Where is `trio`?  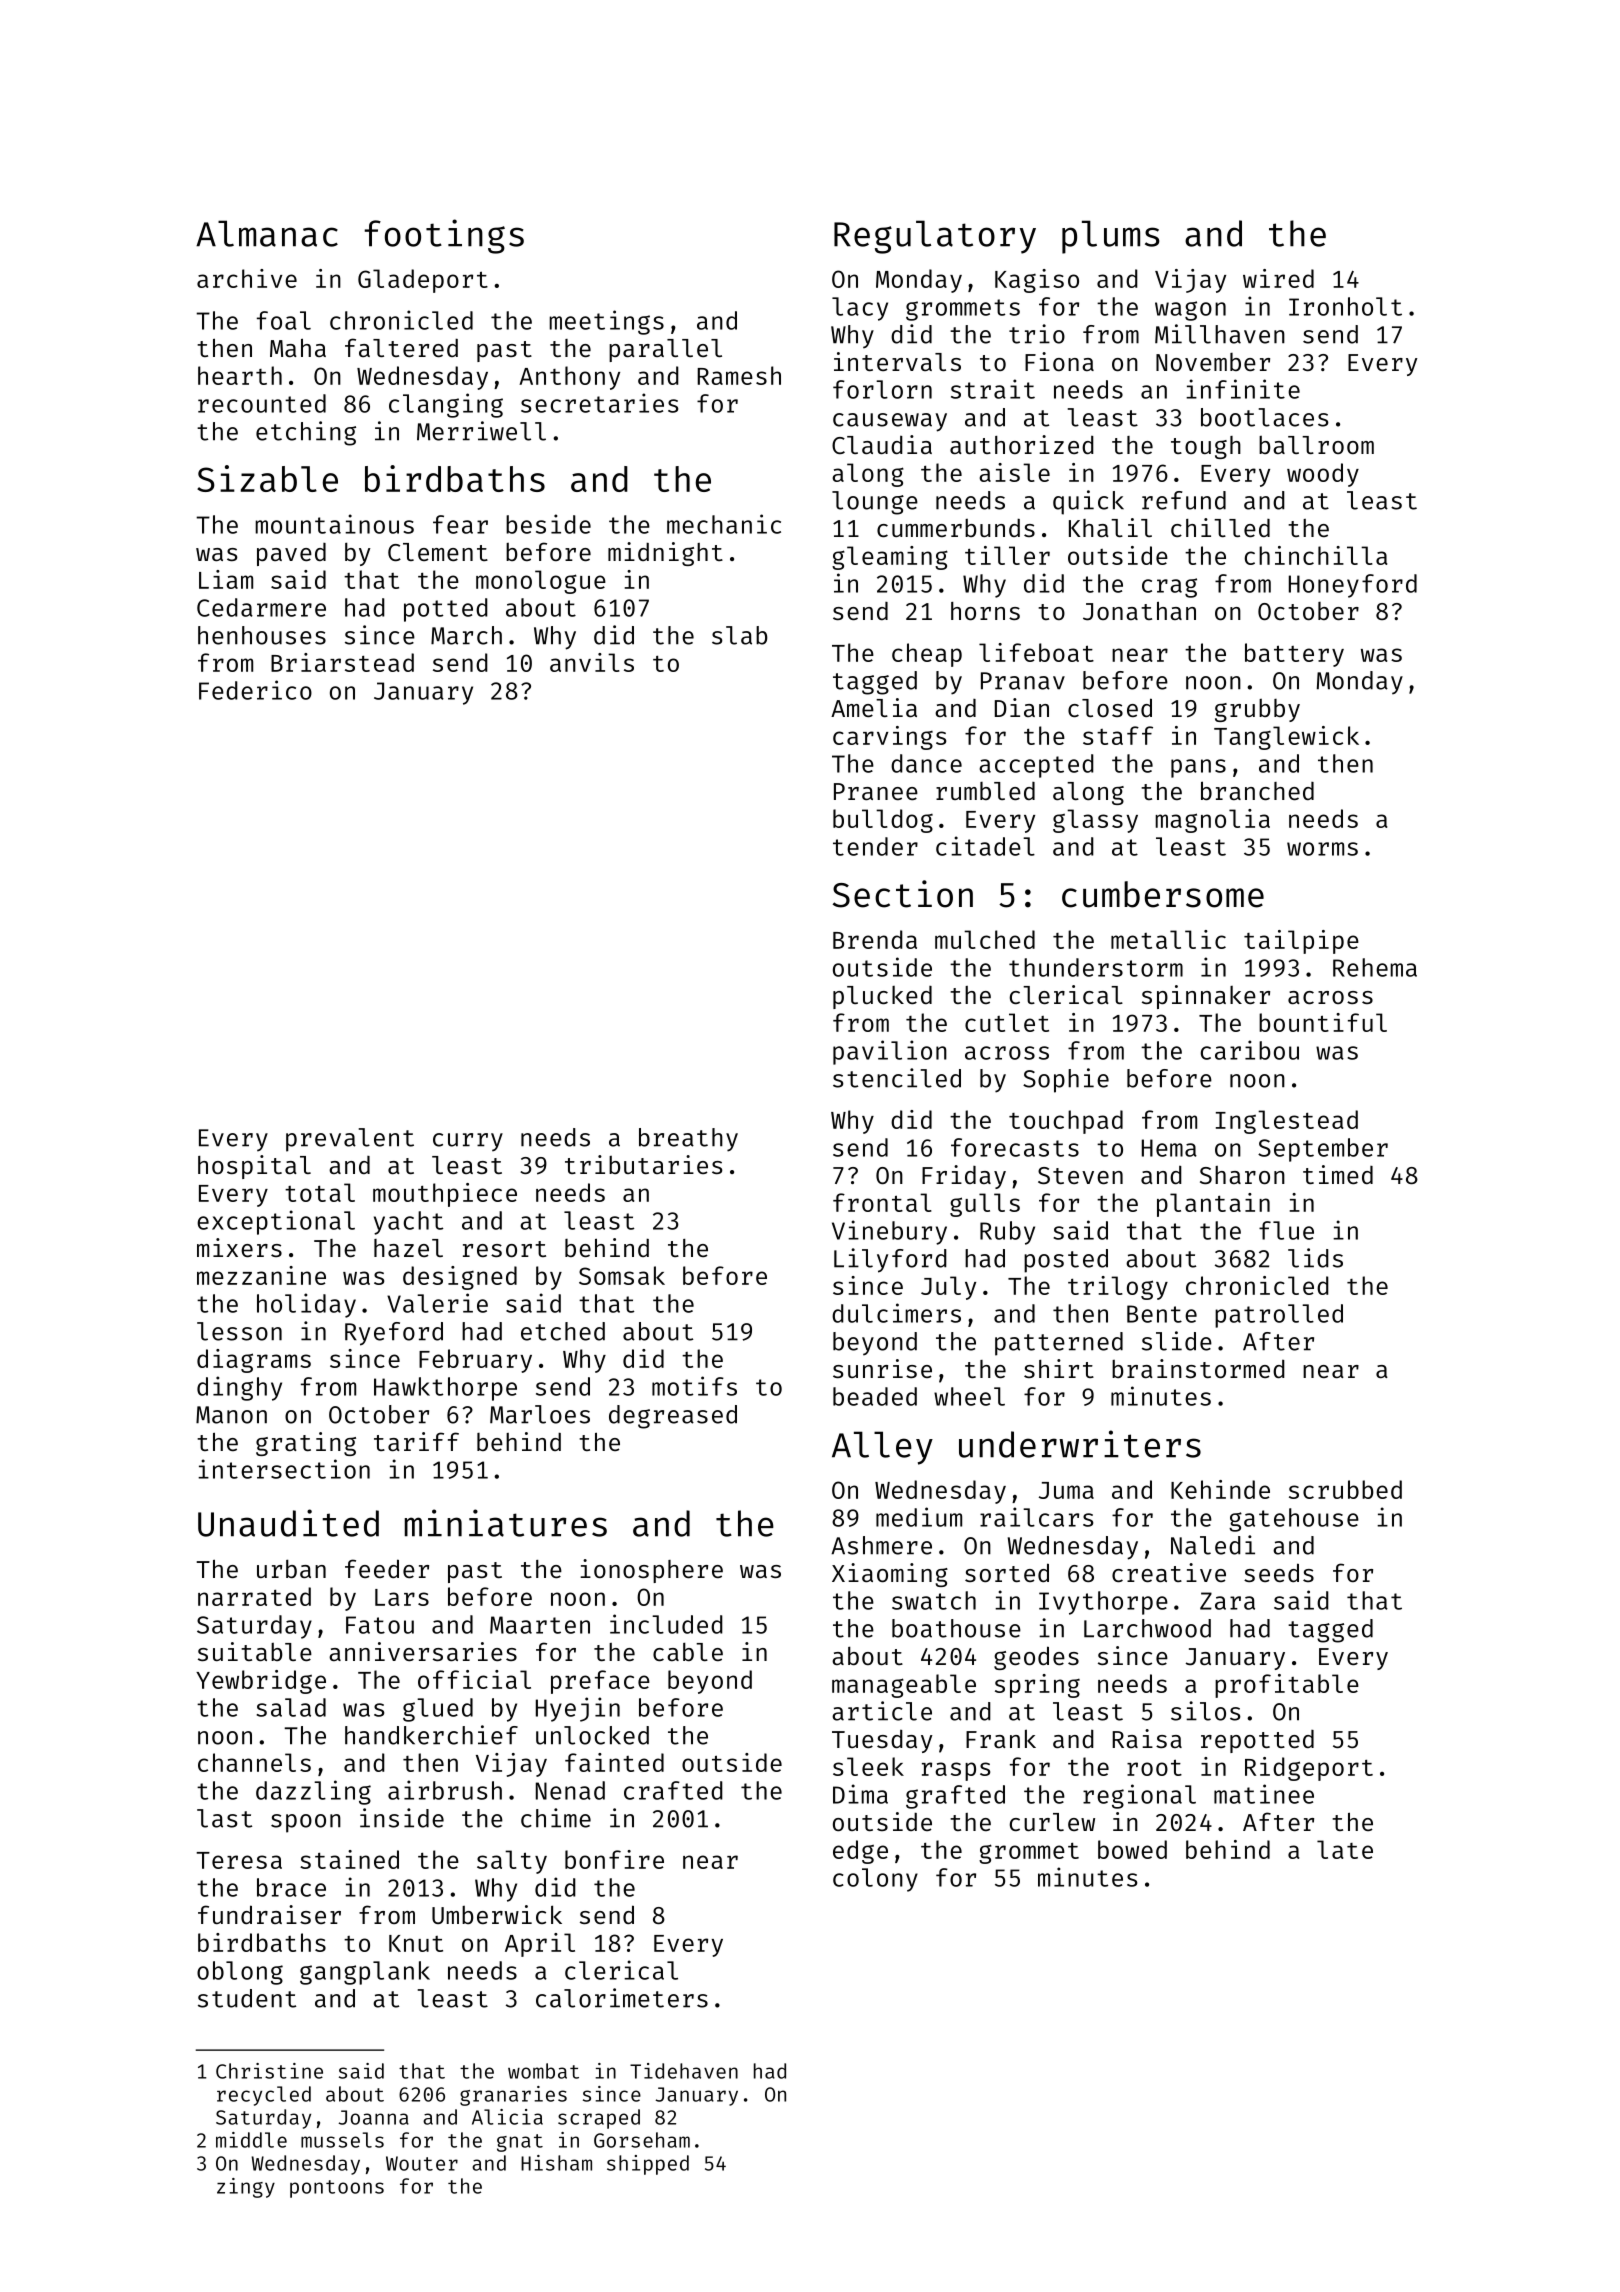
trio is located at coordinates (1037, 334).
